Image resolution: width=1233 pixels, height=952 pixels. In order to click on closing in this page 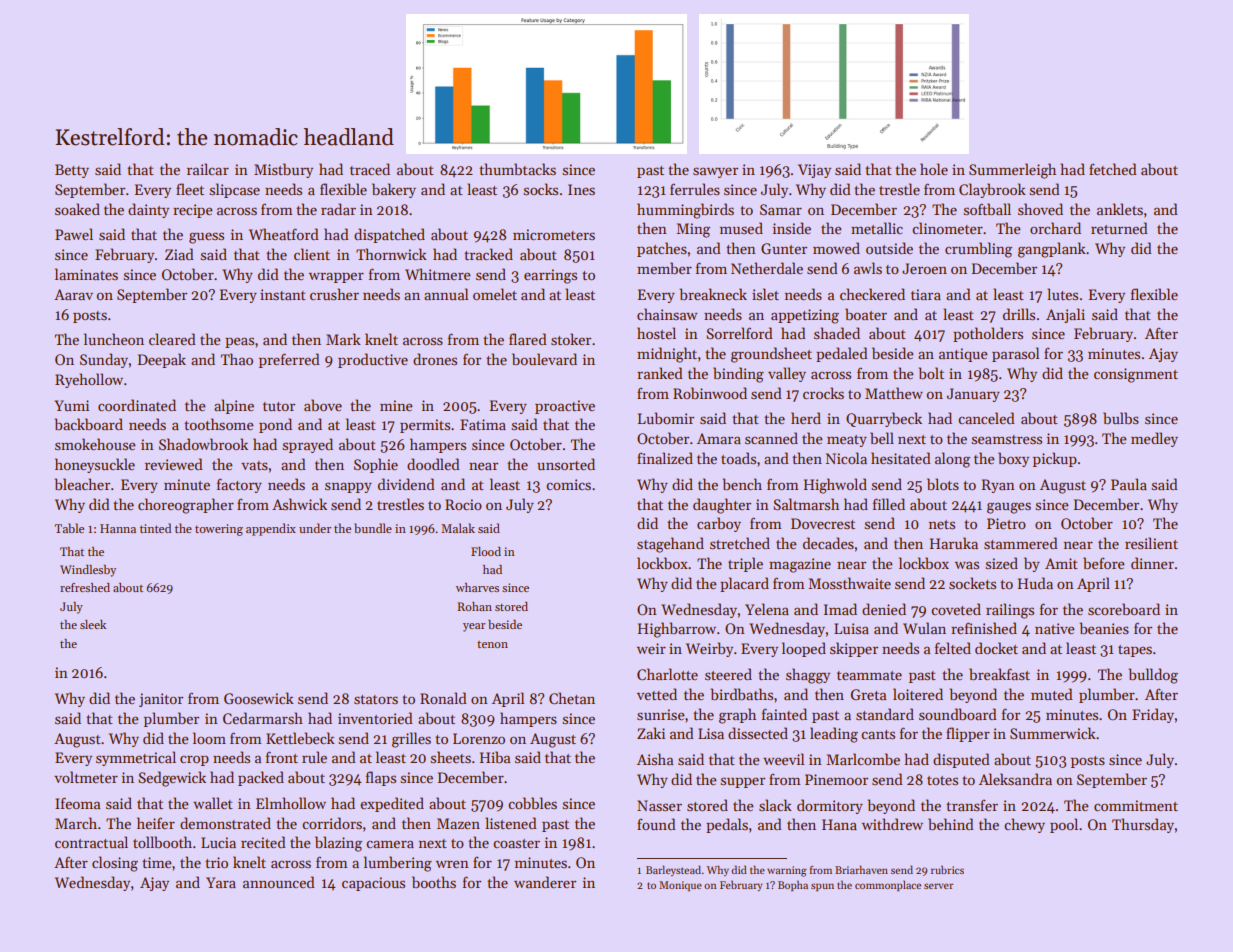, I will do `click(115, 864)`.
